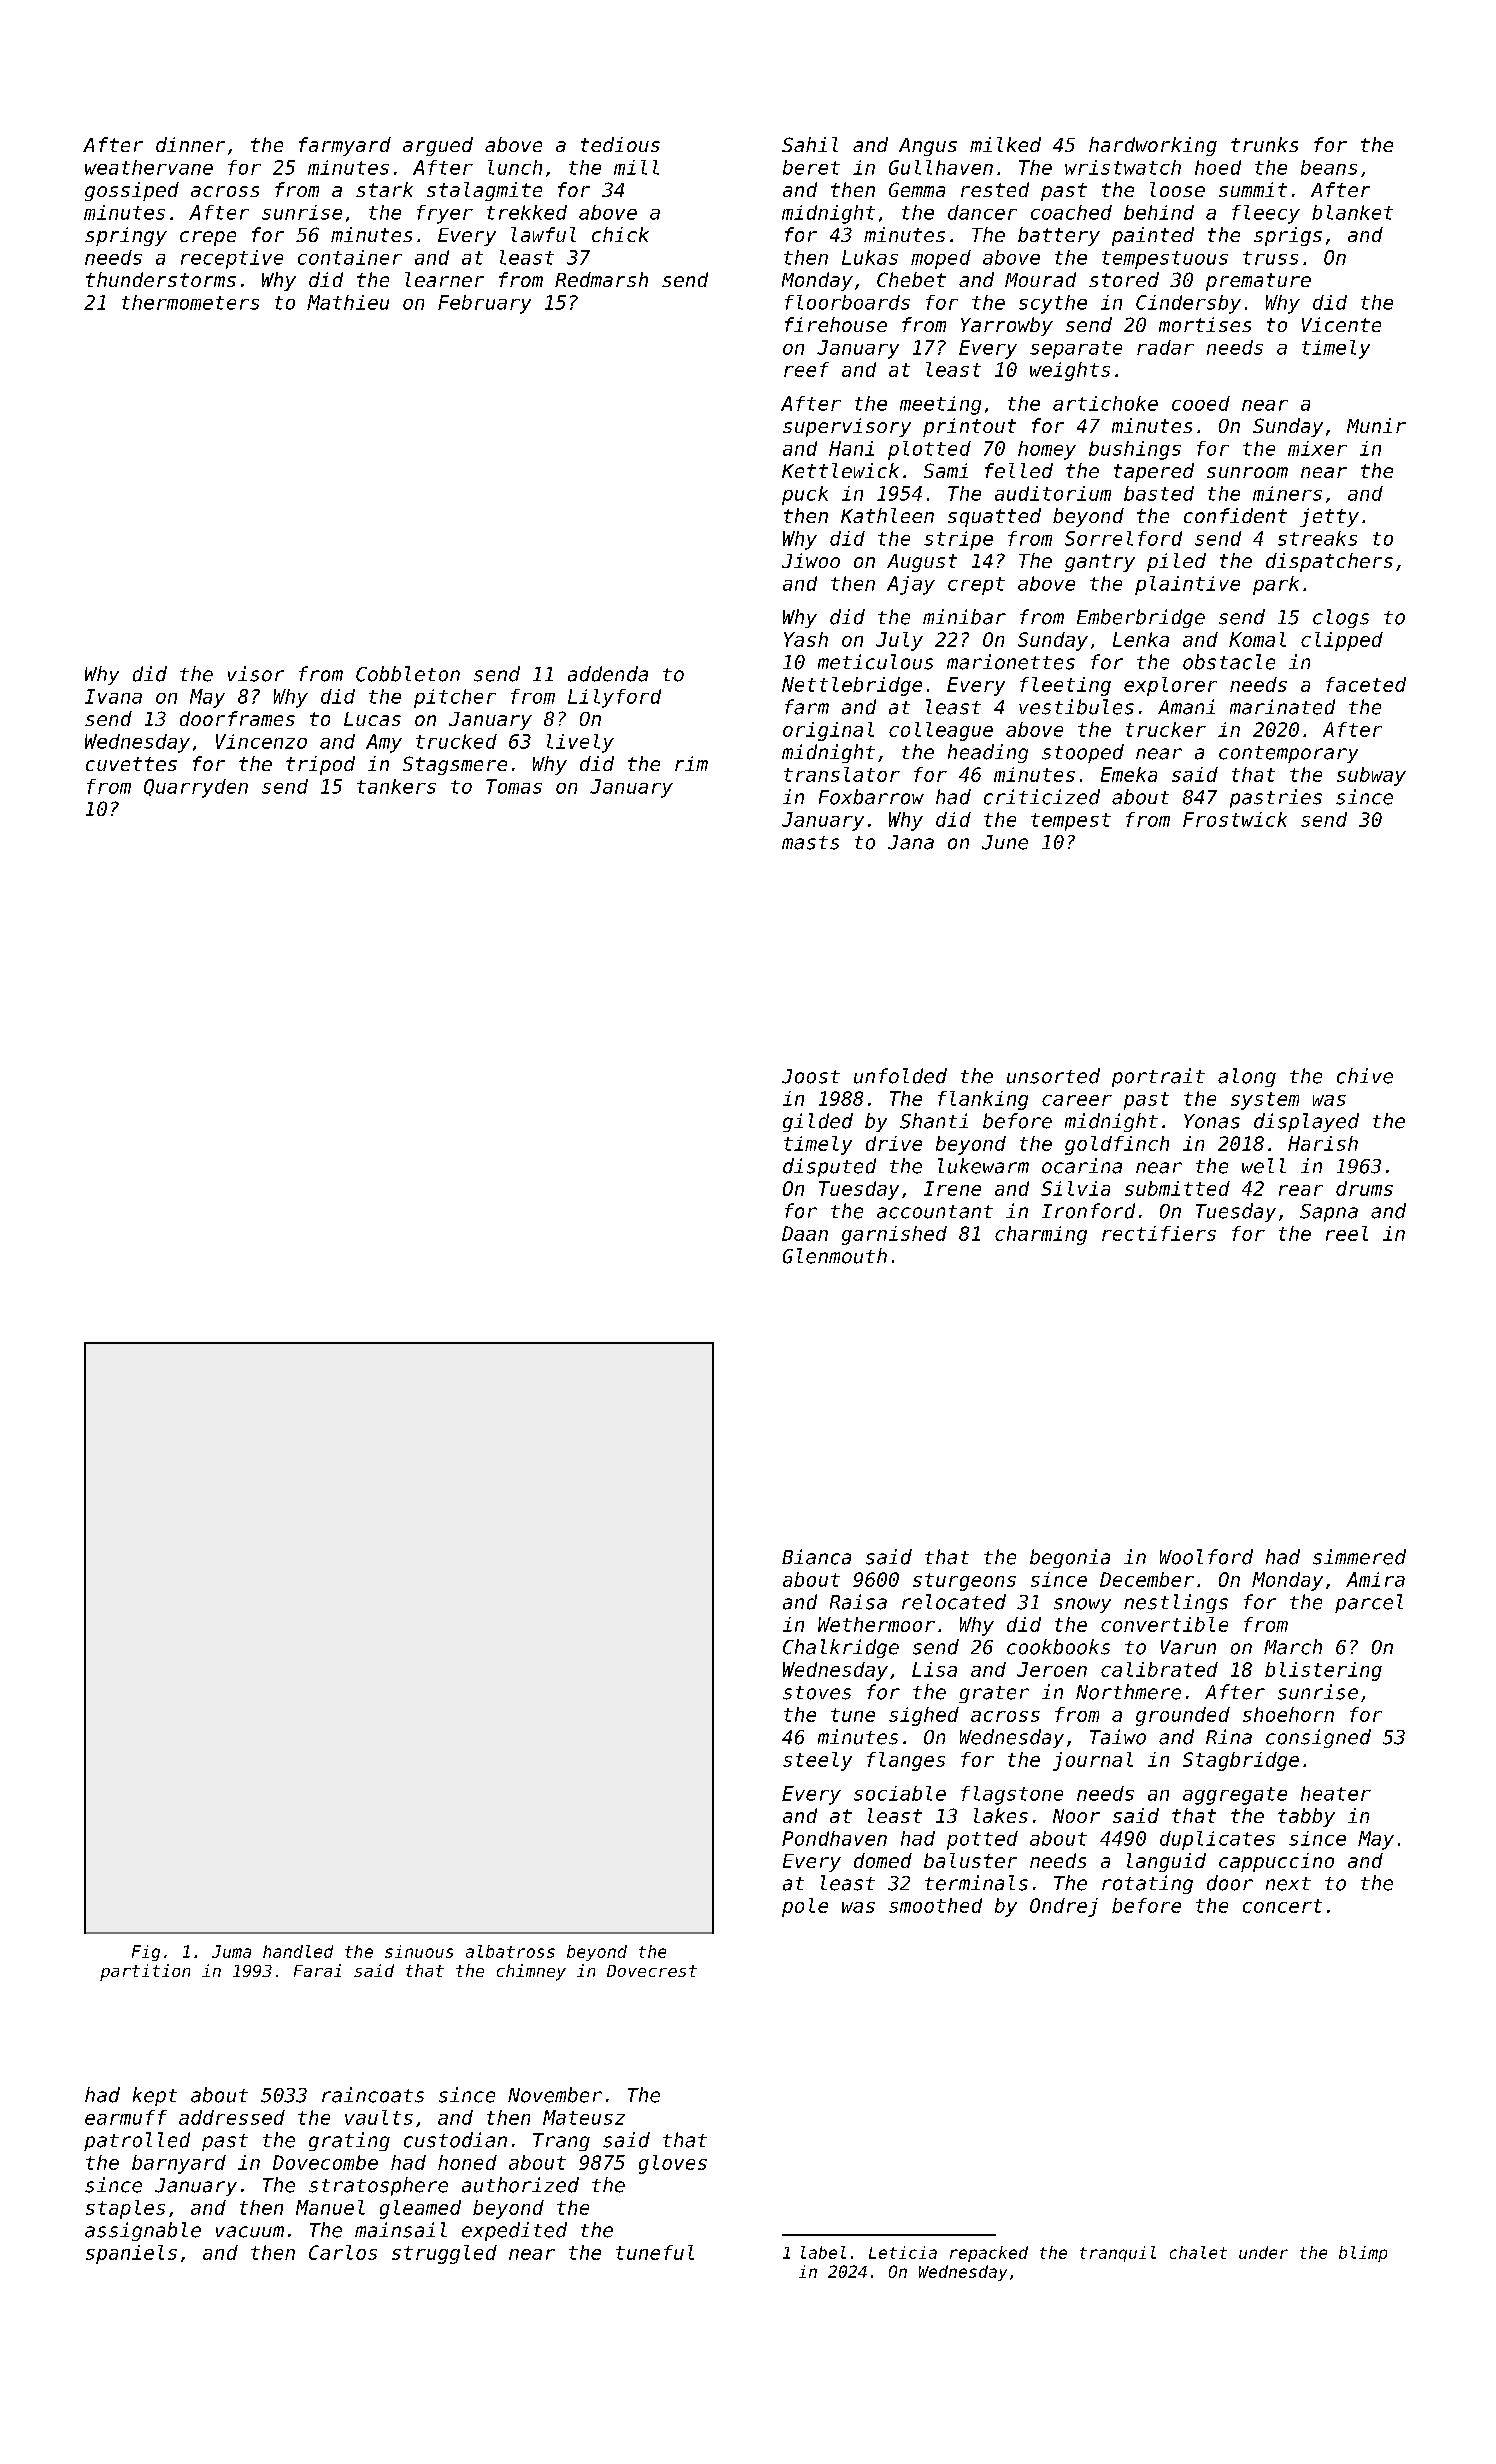 This screenshot has height=2464, width=1496. I want to click on spaniels, so click(131, 2254).
